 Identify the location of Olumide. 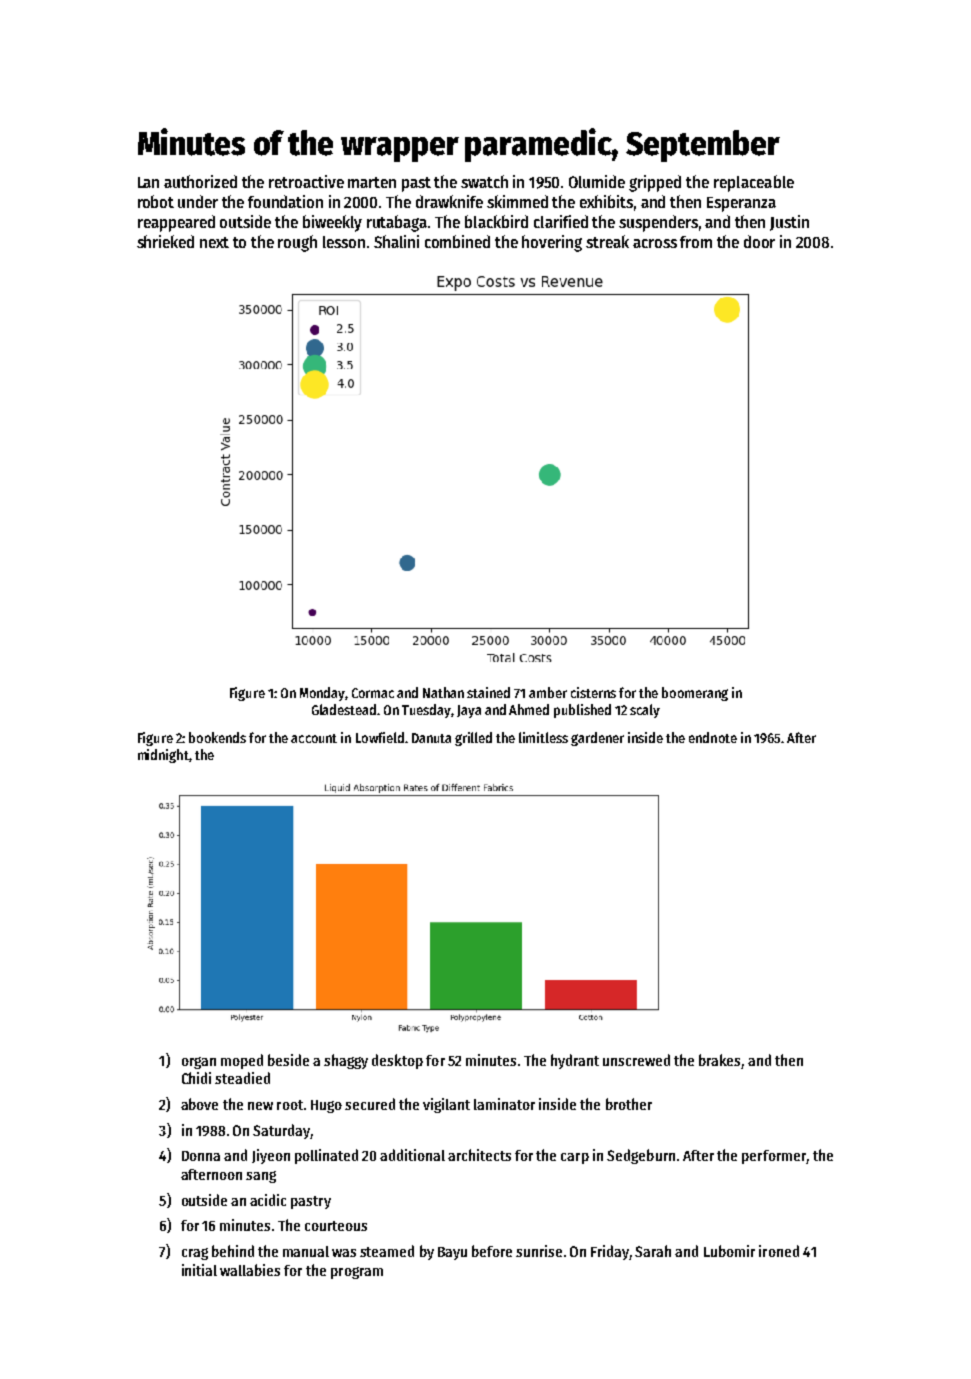
(597, 181).
